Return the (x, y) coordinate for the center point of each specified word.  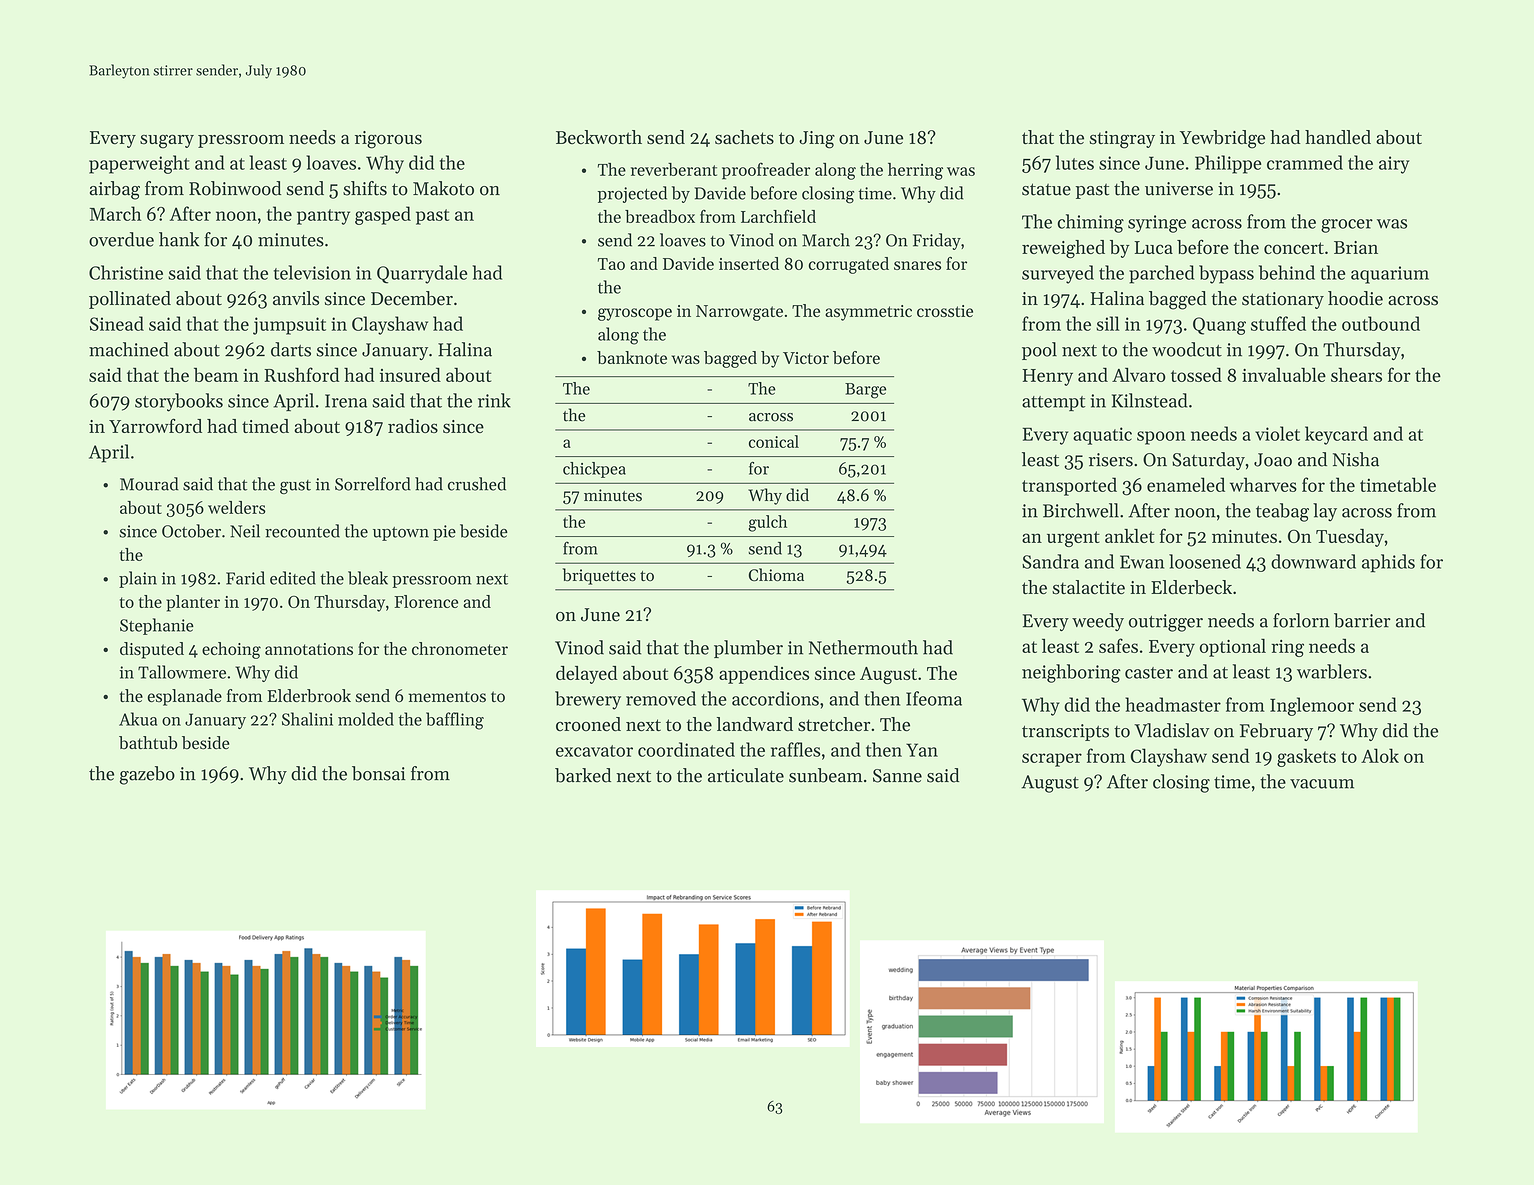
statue (1046, 189)
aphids (1388, 563)
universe (1179, 189)
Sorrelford (373, 484)
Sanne (897, 776)
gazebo (147, 775)
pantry (323, 217)
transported (1069, 486)
